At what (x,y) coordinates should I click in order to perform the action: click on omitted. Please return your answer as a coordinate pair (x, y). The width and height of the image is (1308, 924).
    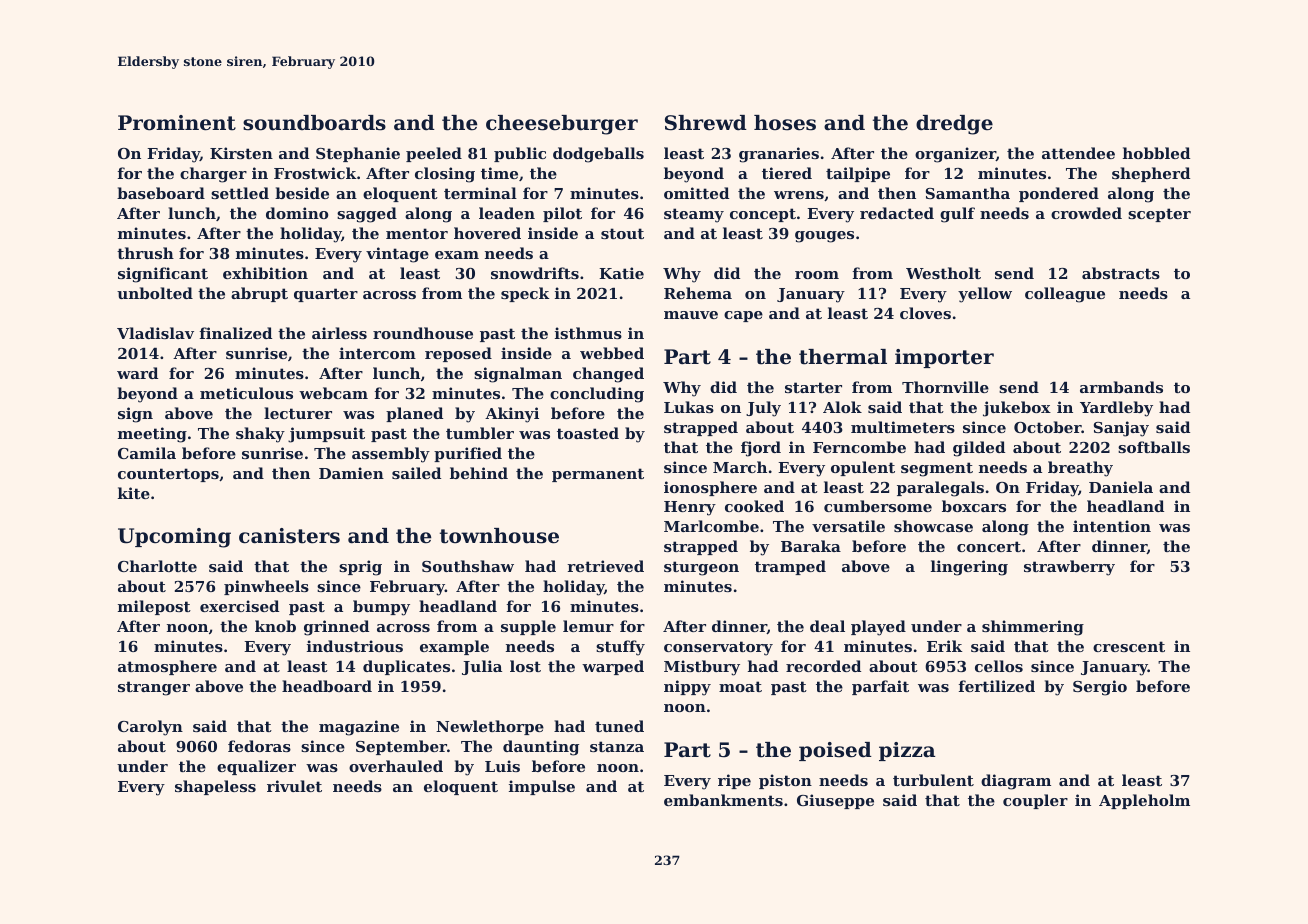
    Looking at the image, I should click on (696, 193).
